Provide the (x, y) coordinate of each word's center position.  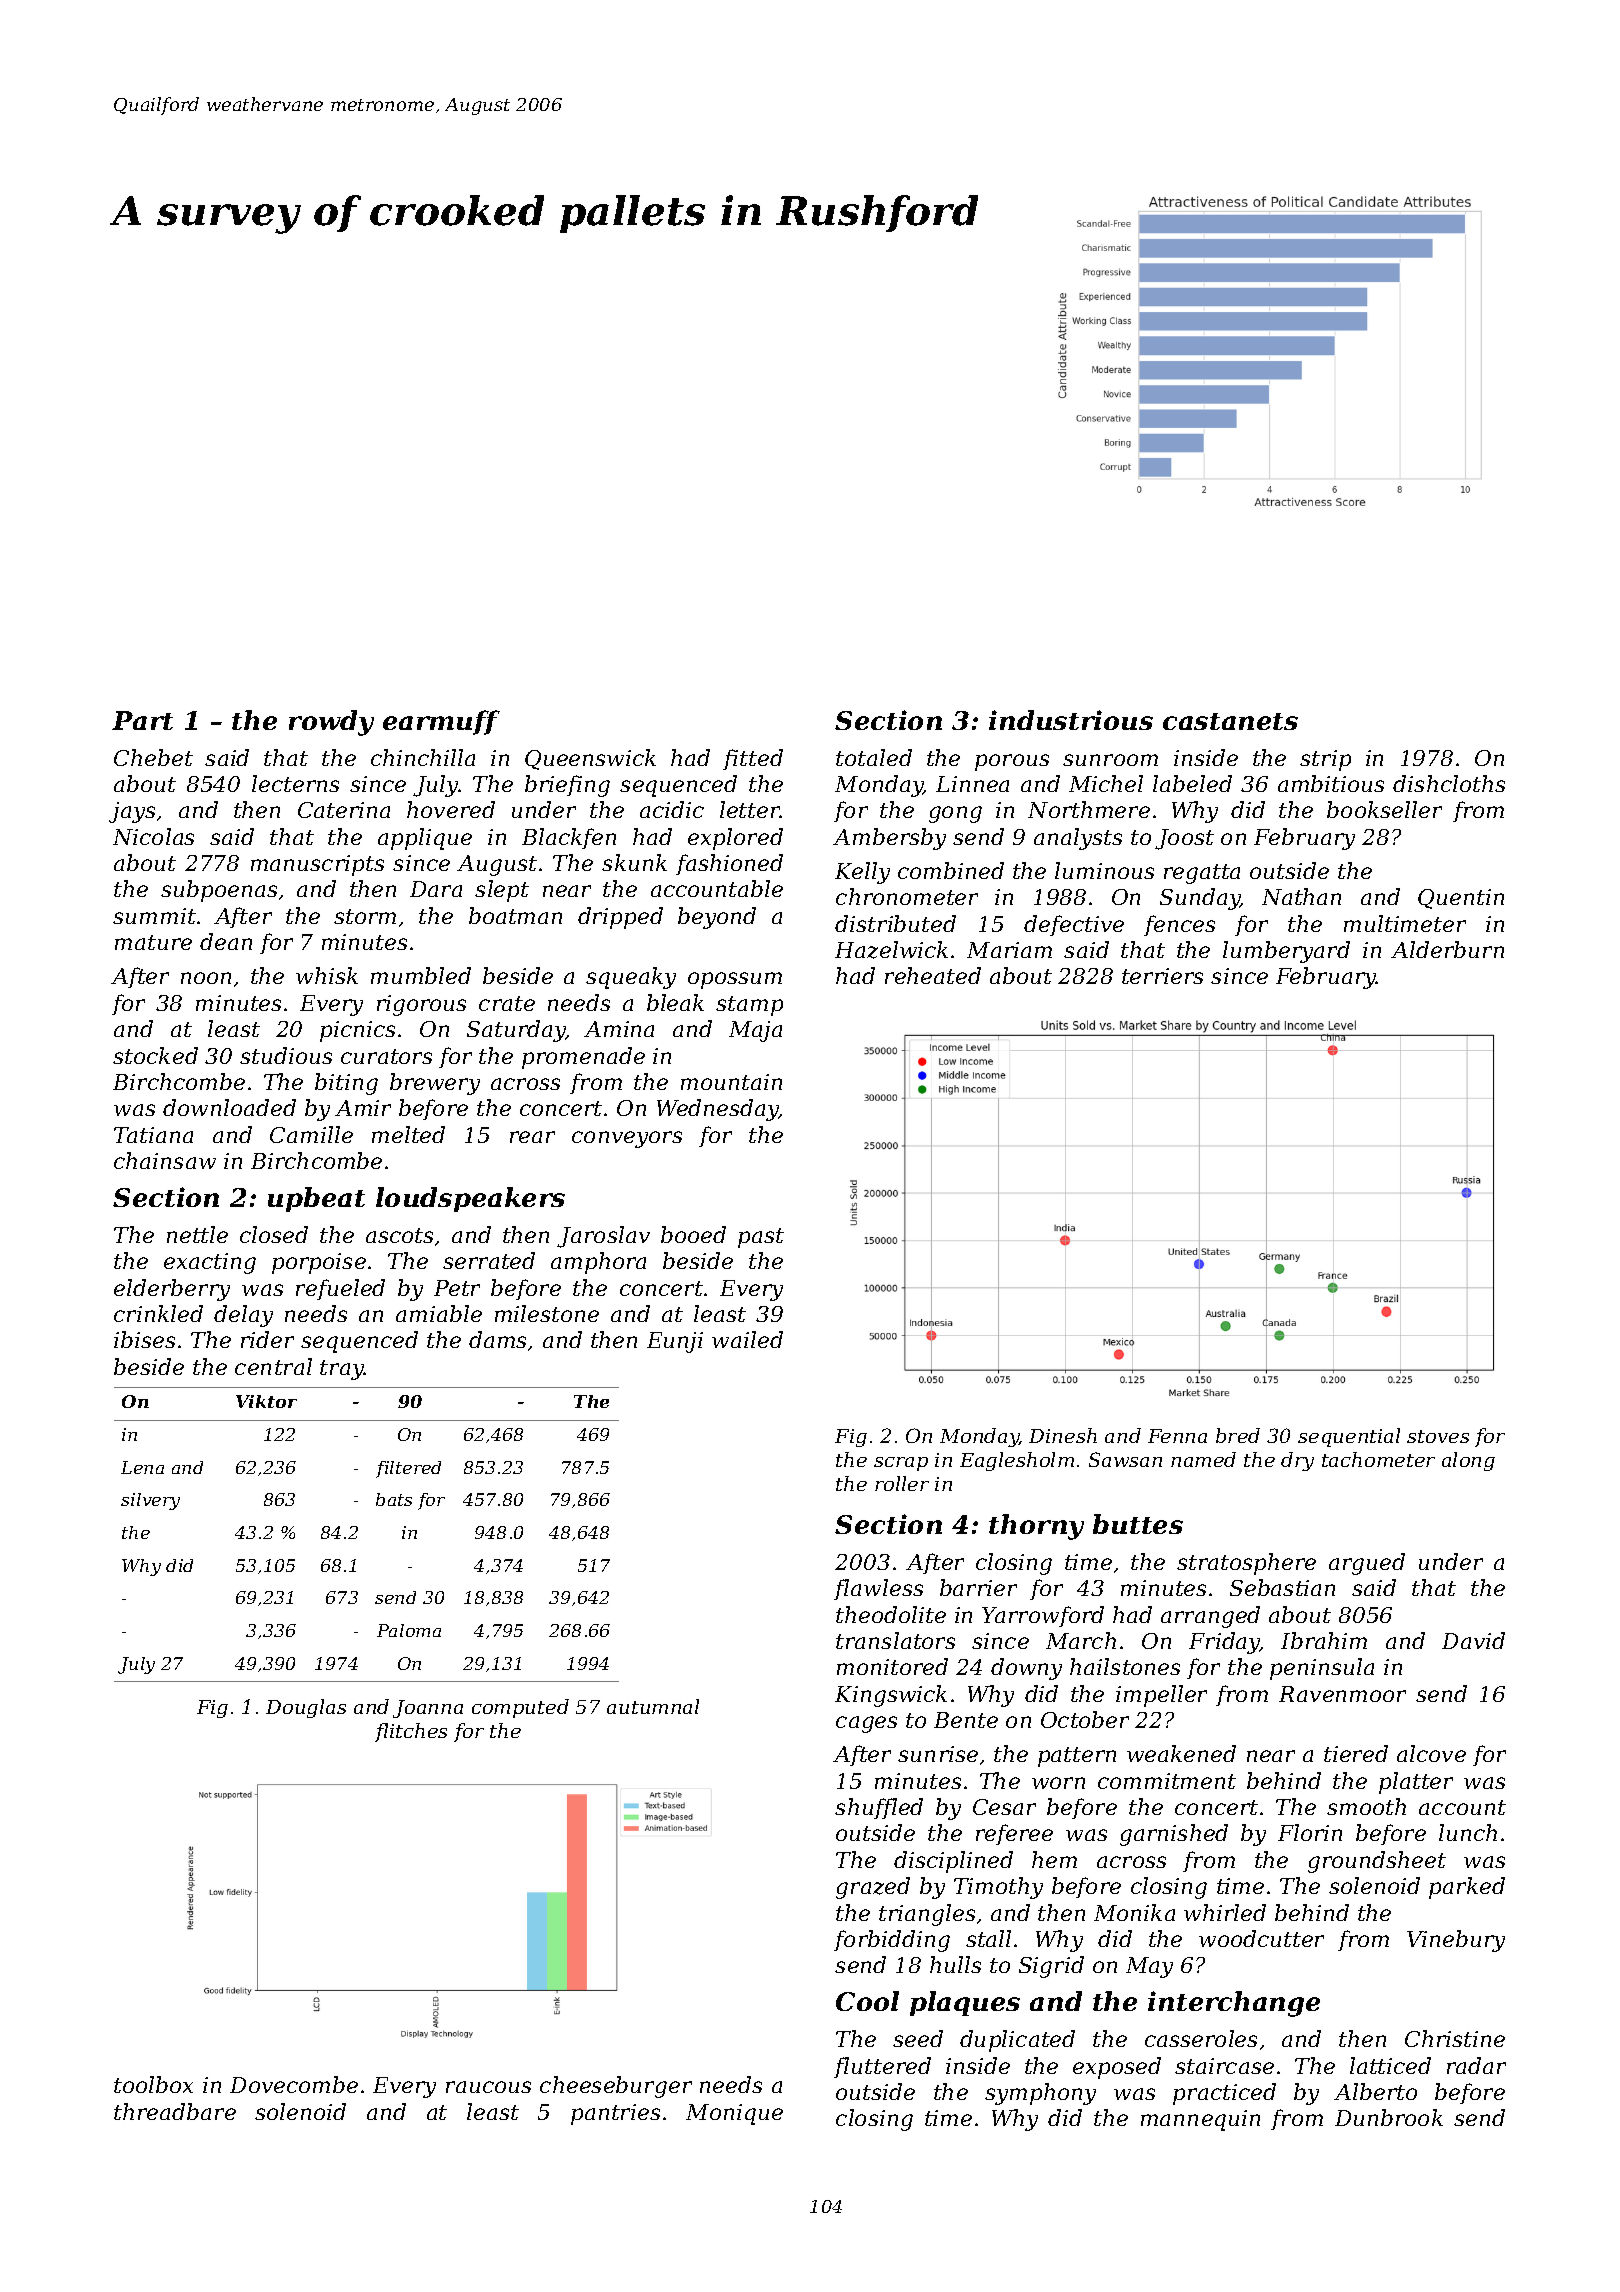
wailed (747, 1339)
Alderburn (1447, 949)
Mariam (1009, 950)
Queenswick (590, 759)
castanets (1230, 721)
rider (267, 1339)
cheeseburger (616, 2087)
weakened (1181, 1753)
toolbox (153, 2084)
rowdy (331, 723)
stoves (1438, 1436)
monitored (892, 1666)
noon (206, 978)
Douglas (306, 1708)
